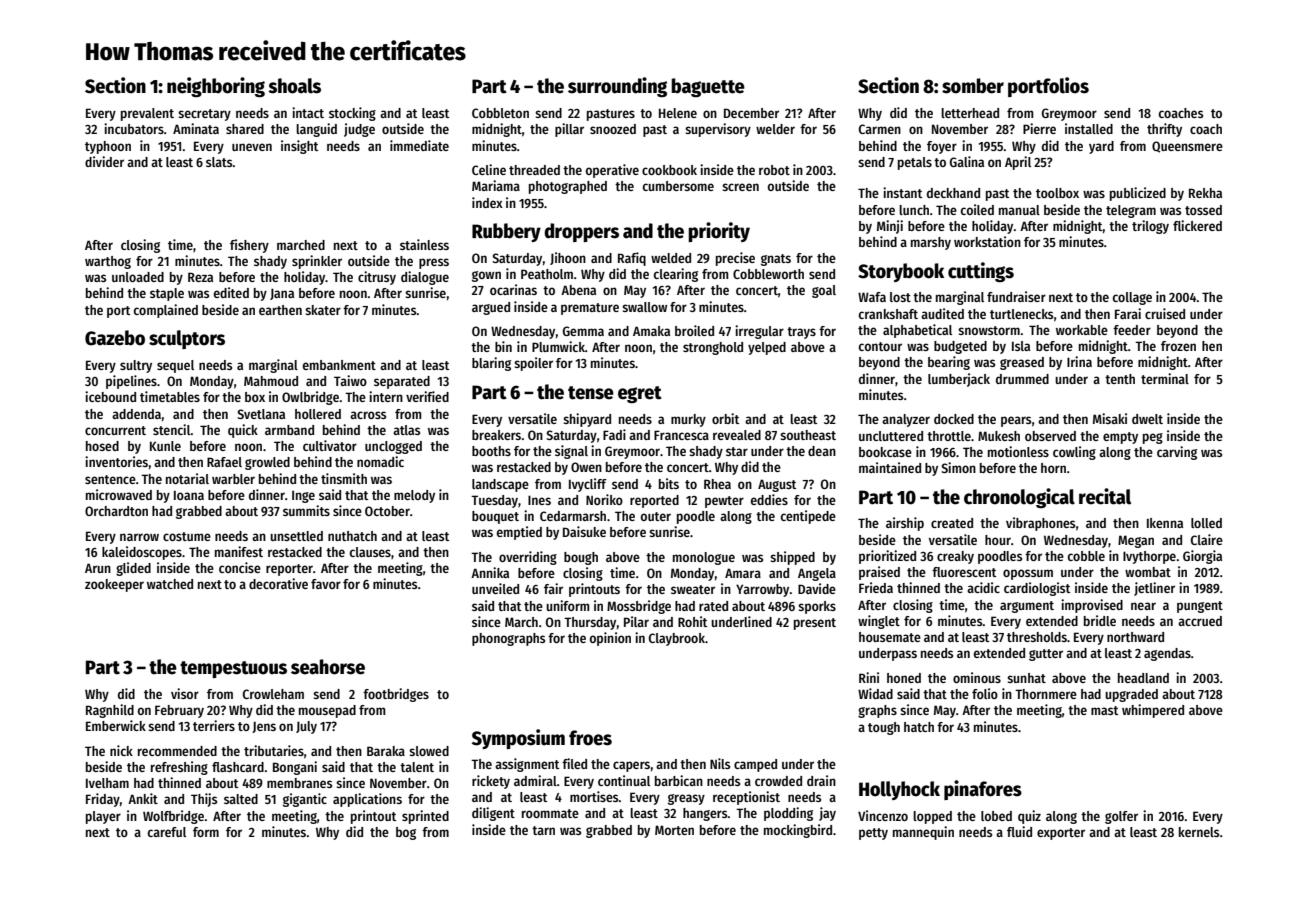 This page has height=924, width=1308. I want to click on welder, so click(775, 129).
